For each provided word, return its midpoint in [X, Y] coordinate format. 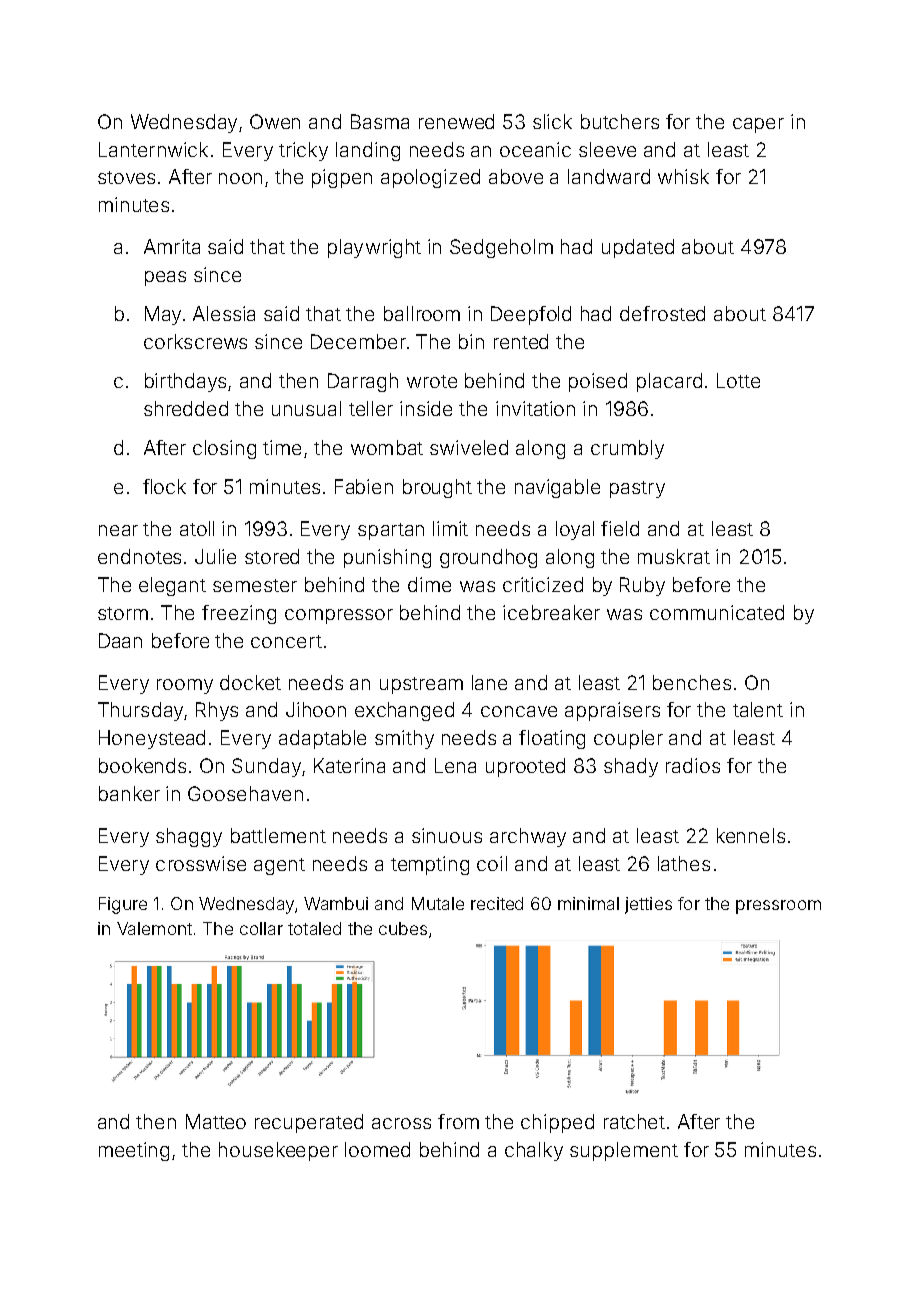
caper [758, 125]
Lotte [738, 380]
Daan [120, 640]
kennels [751, 835]
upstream [421, 685]
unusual [306, 408]
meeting [134, 1151]
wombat [387, 447]
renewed [456, 121]
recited [497, 903]
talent [758, 709]
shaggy [189, 837]
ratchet [634, 1121]
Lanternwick [153, 149]
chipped [557, 1123]
